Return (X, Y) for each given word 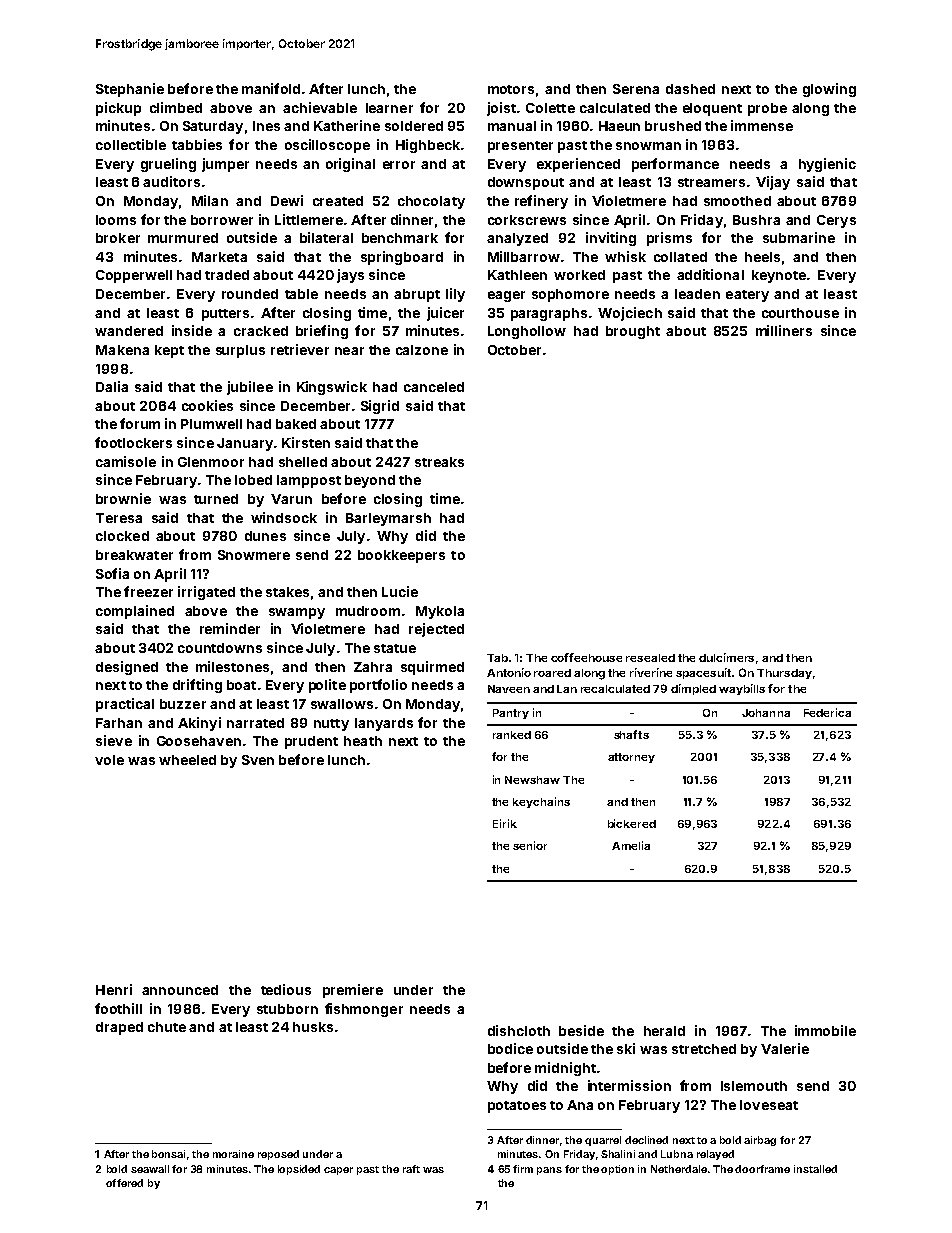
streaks (439, 462)
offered (124, 1183)
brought (633, 332)
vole (109, 760)
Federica (827, 712)
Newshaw (532, 780)
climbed (176, 107)
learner (389, 108)
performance (675, 165)
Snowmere (254, 555)
